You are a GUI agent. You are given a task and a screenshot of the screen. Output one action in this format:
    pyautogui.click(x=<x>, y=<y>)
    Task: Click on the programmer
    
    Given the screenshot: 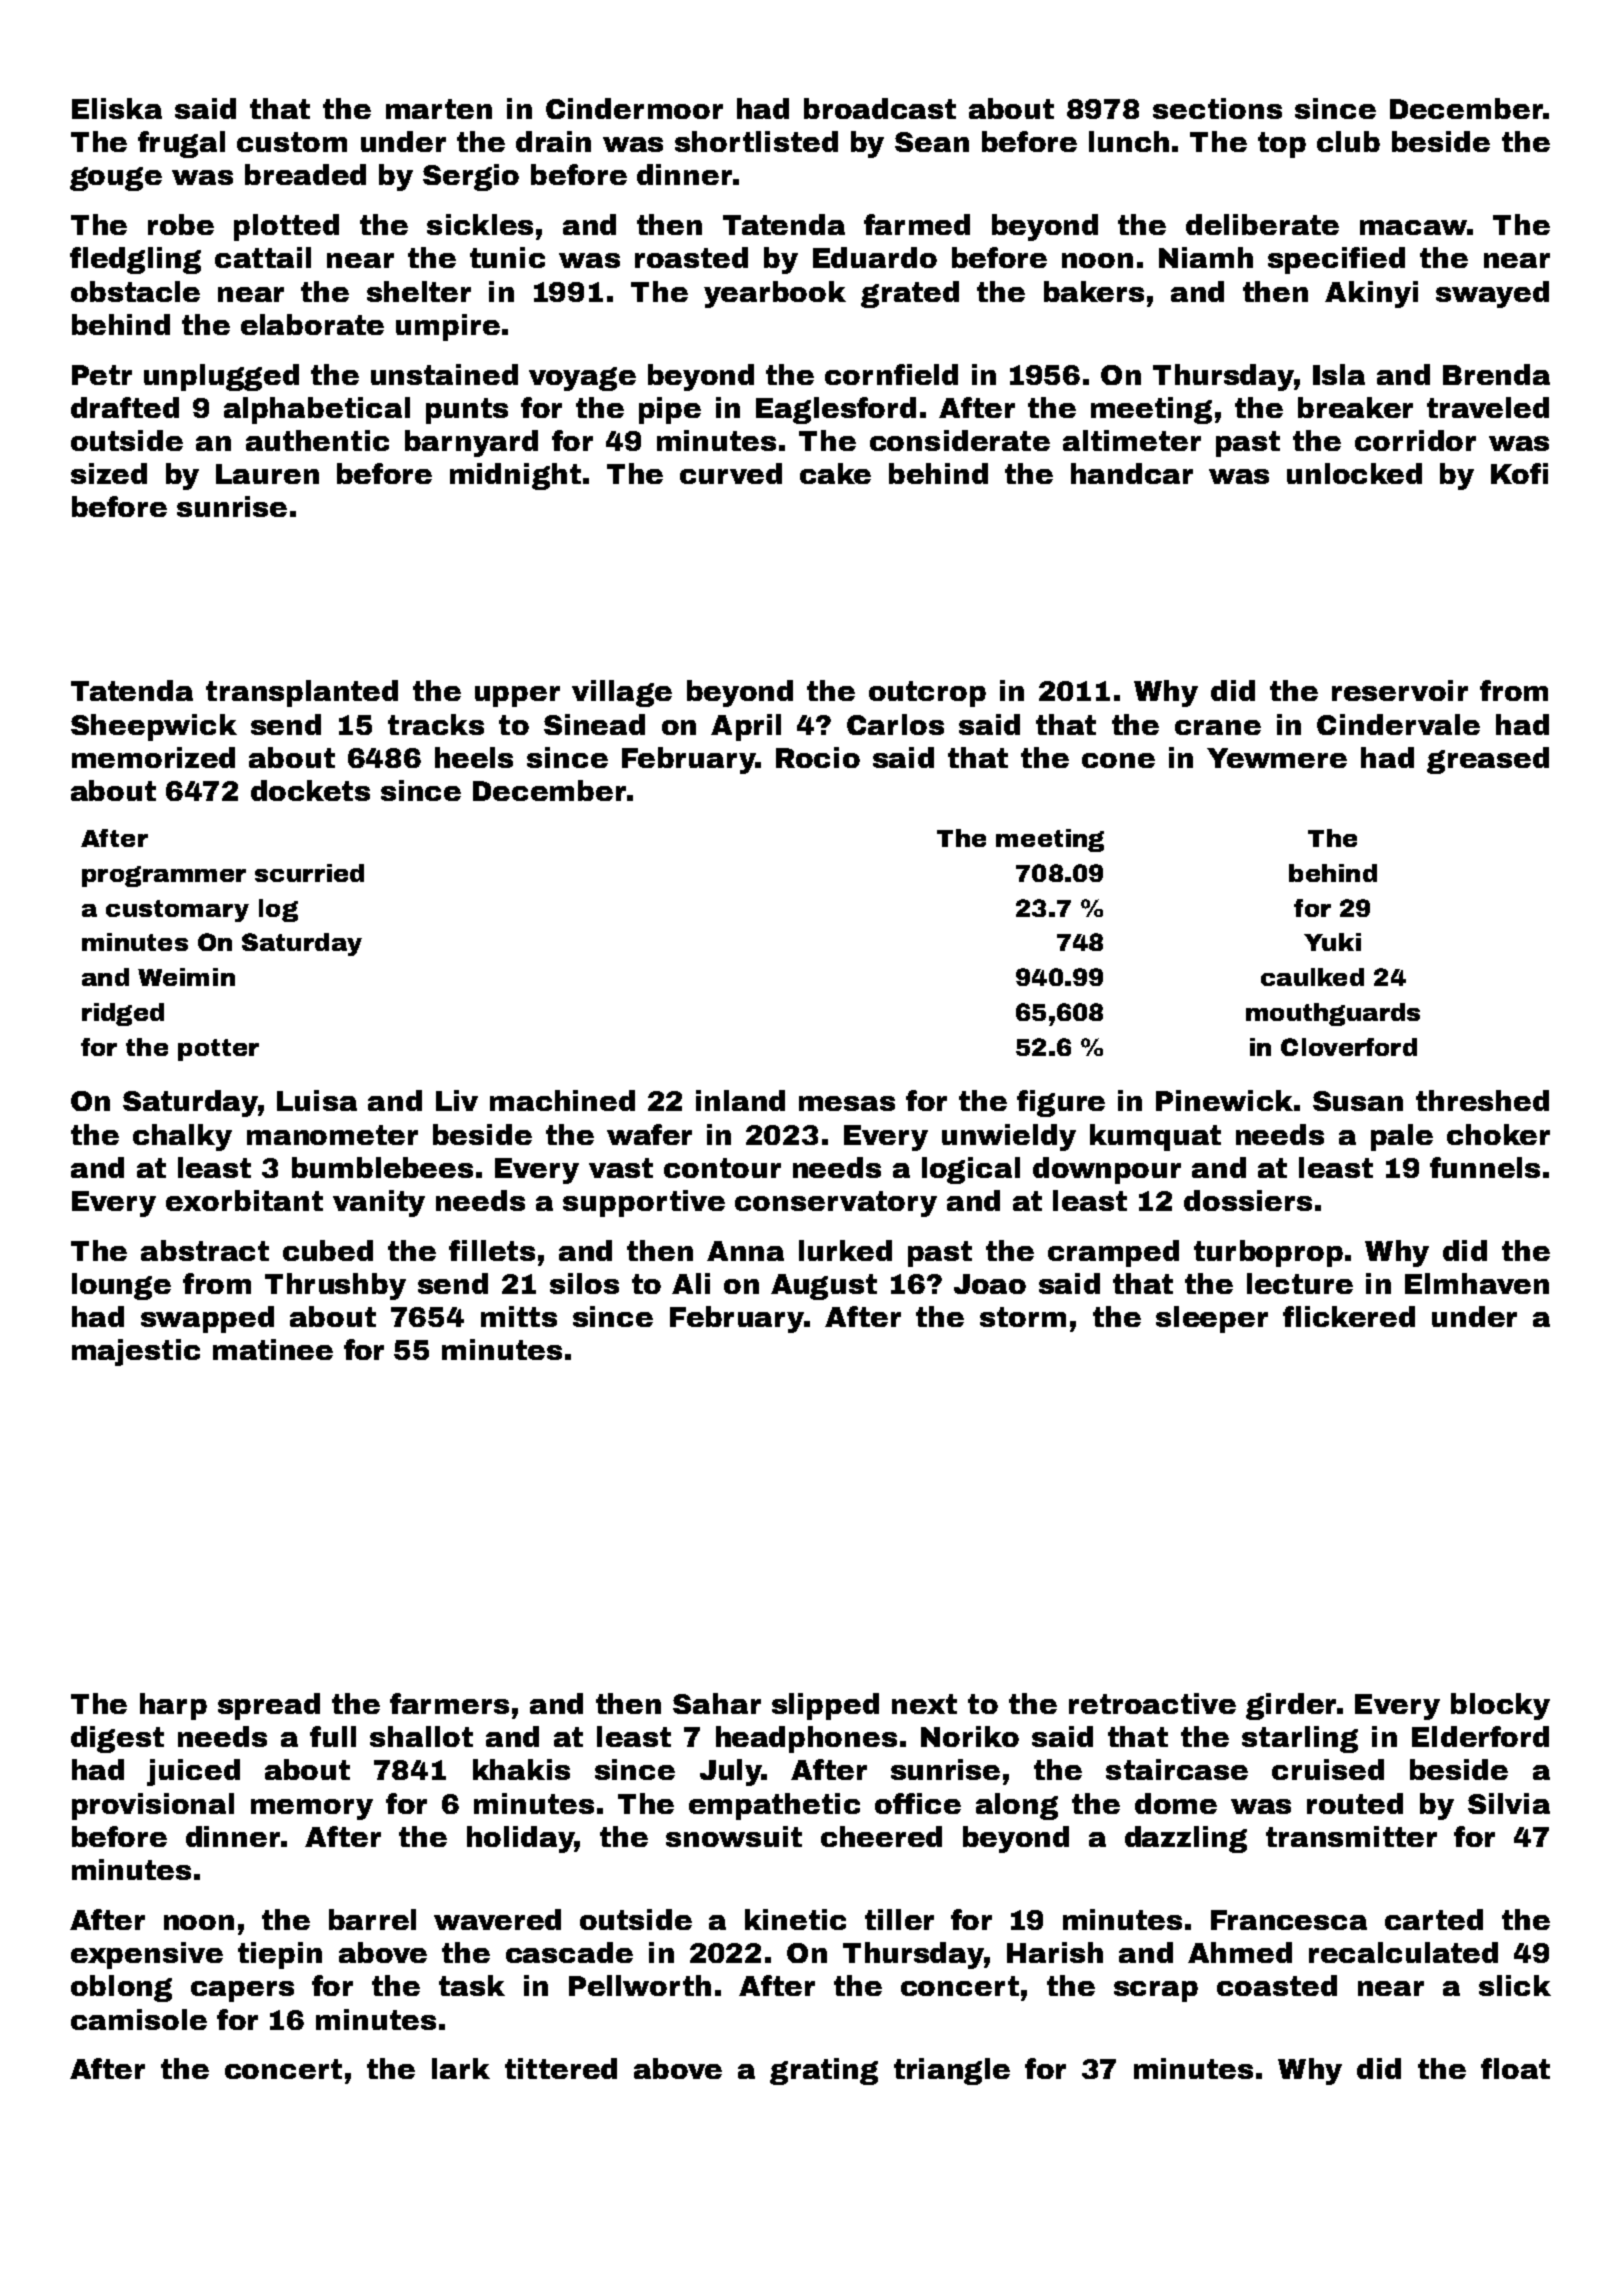 What is the action you would take?
    pyautogui.click(x=164, y=876)
